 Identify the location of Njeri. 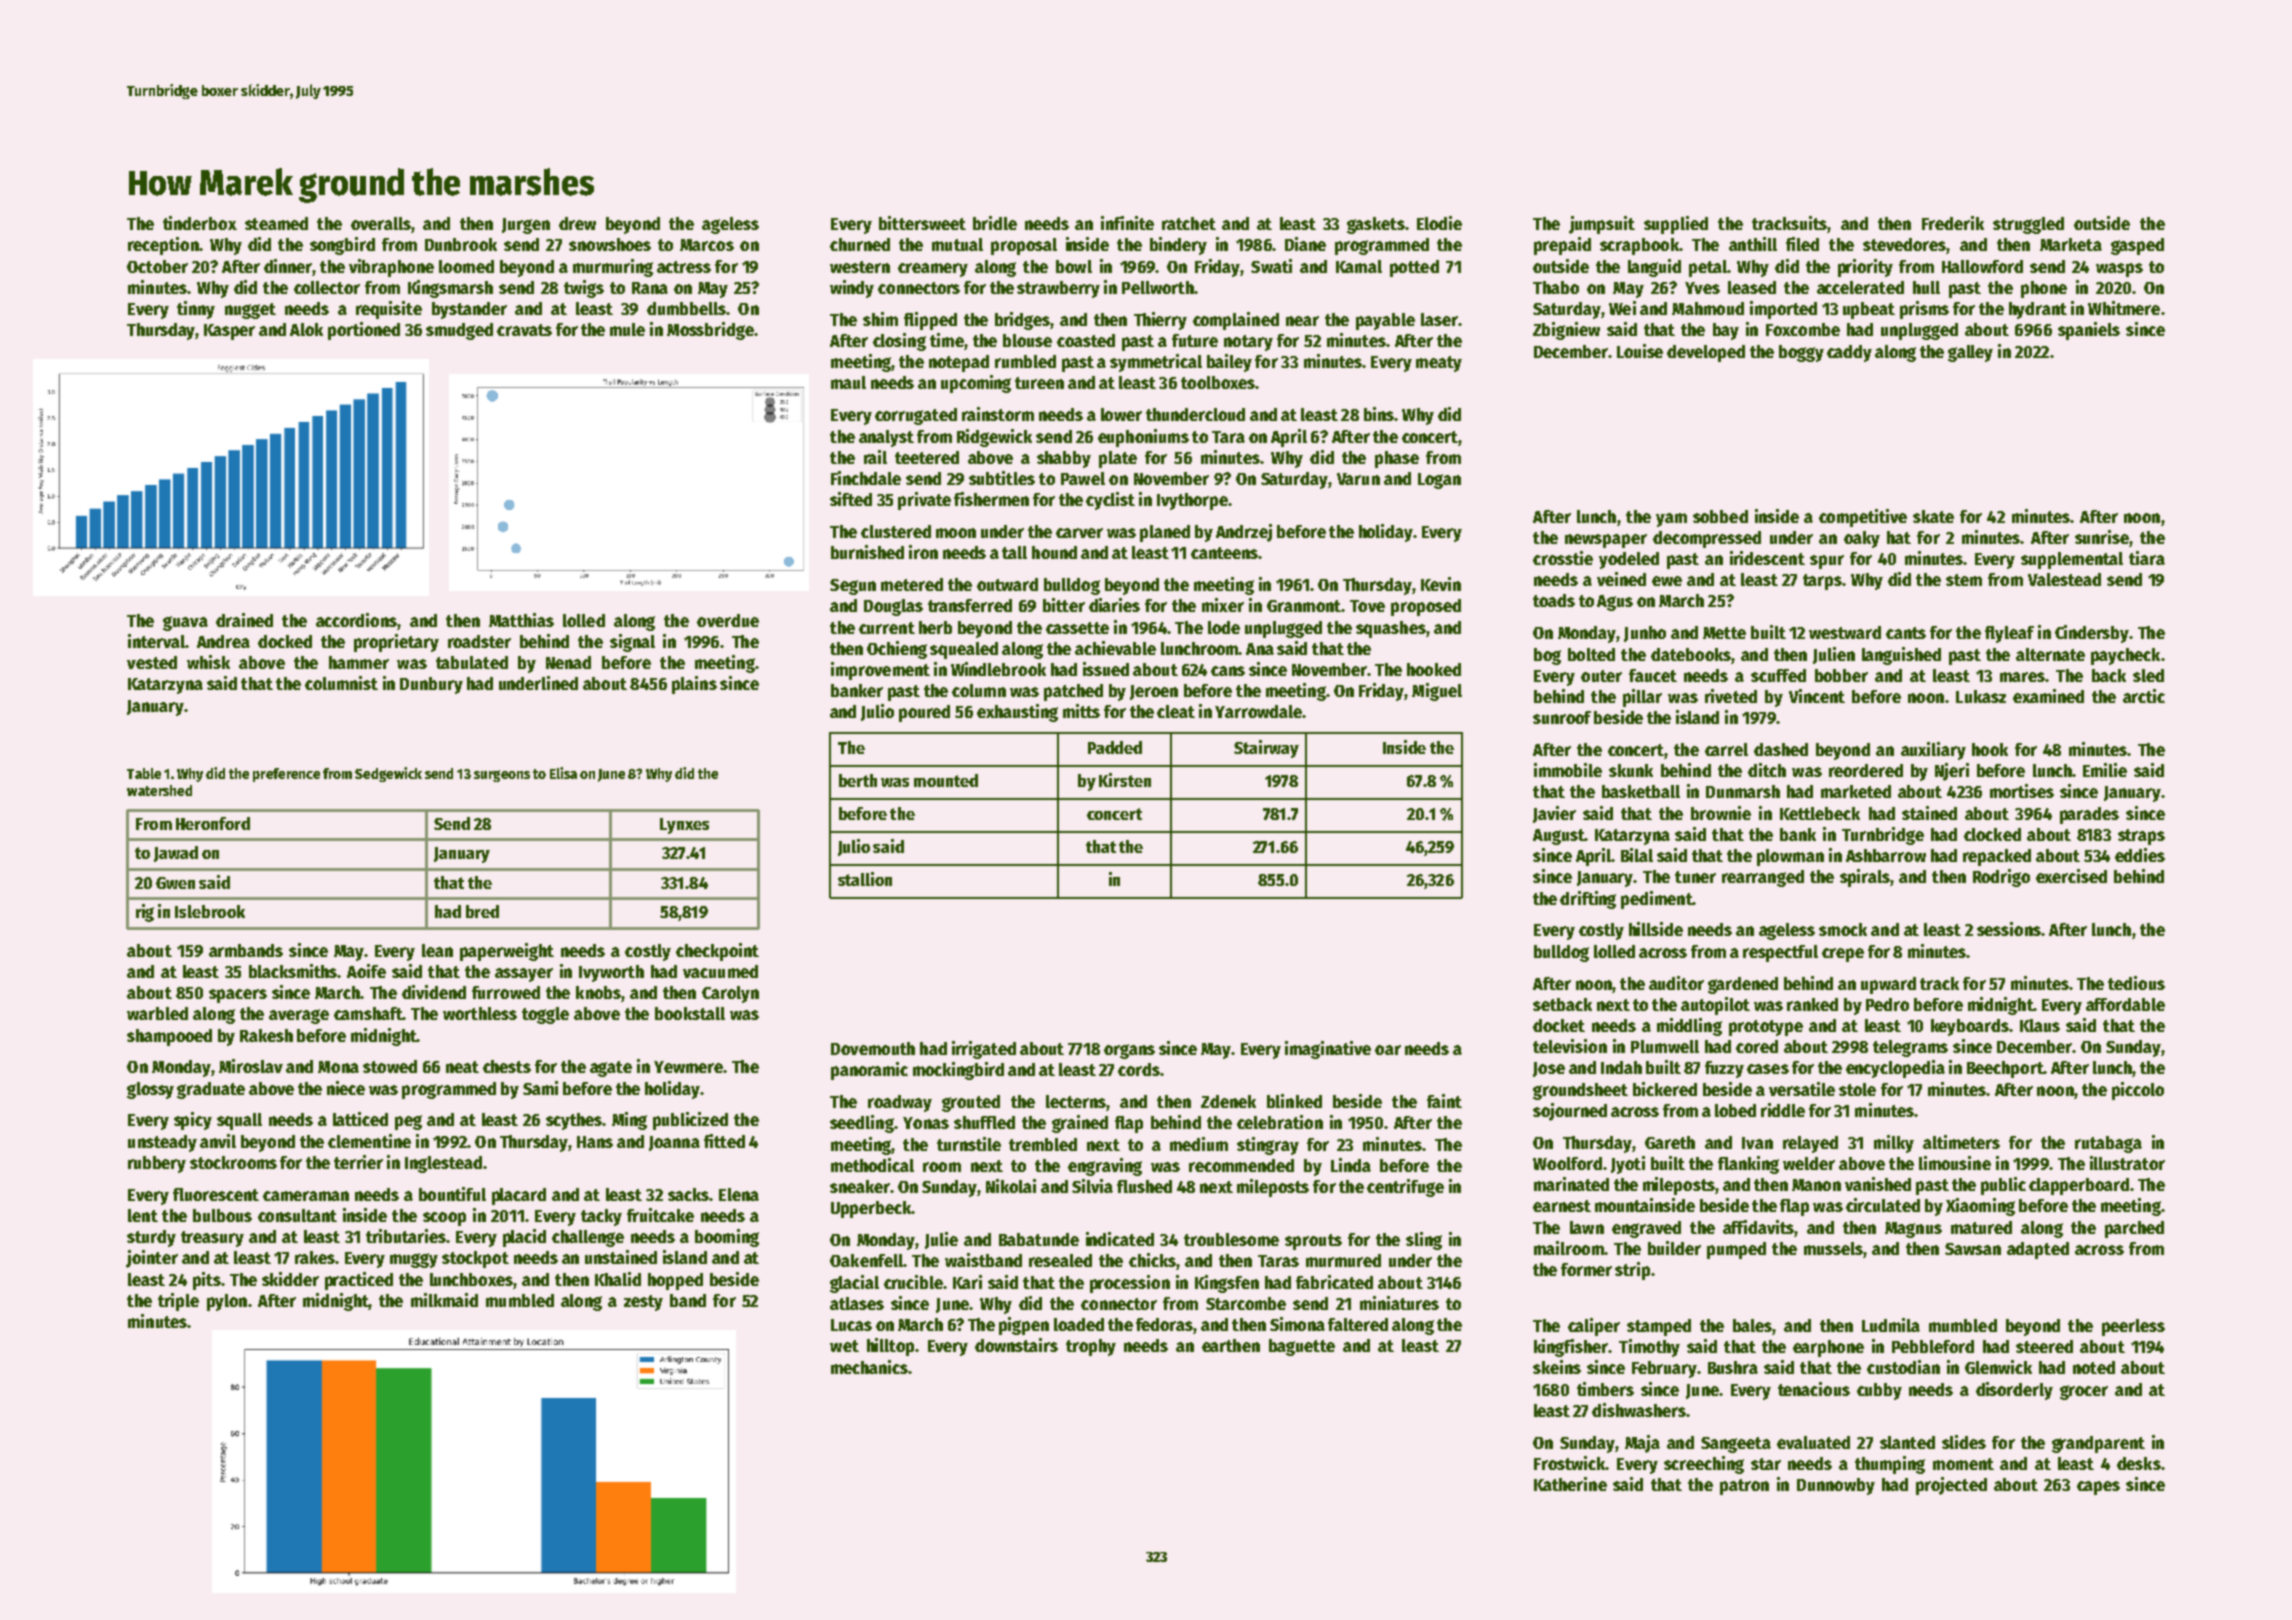
(1952, 772).
